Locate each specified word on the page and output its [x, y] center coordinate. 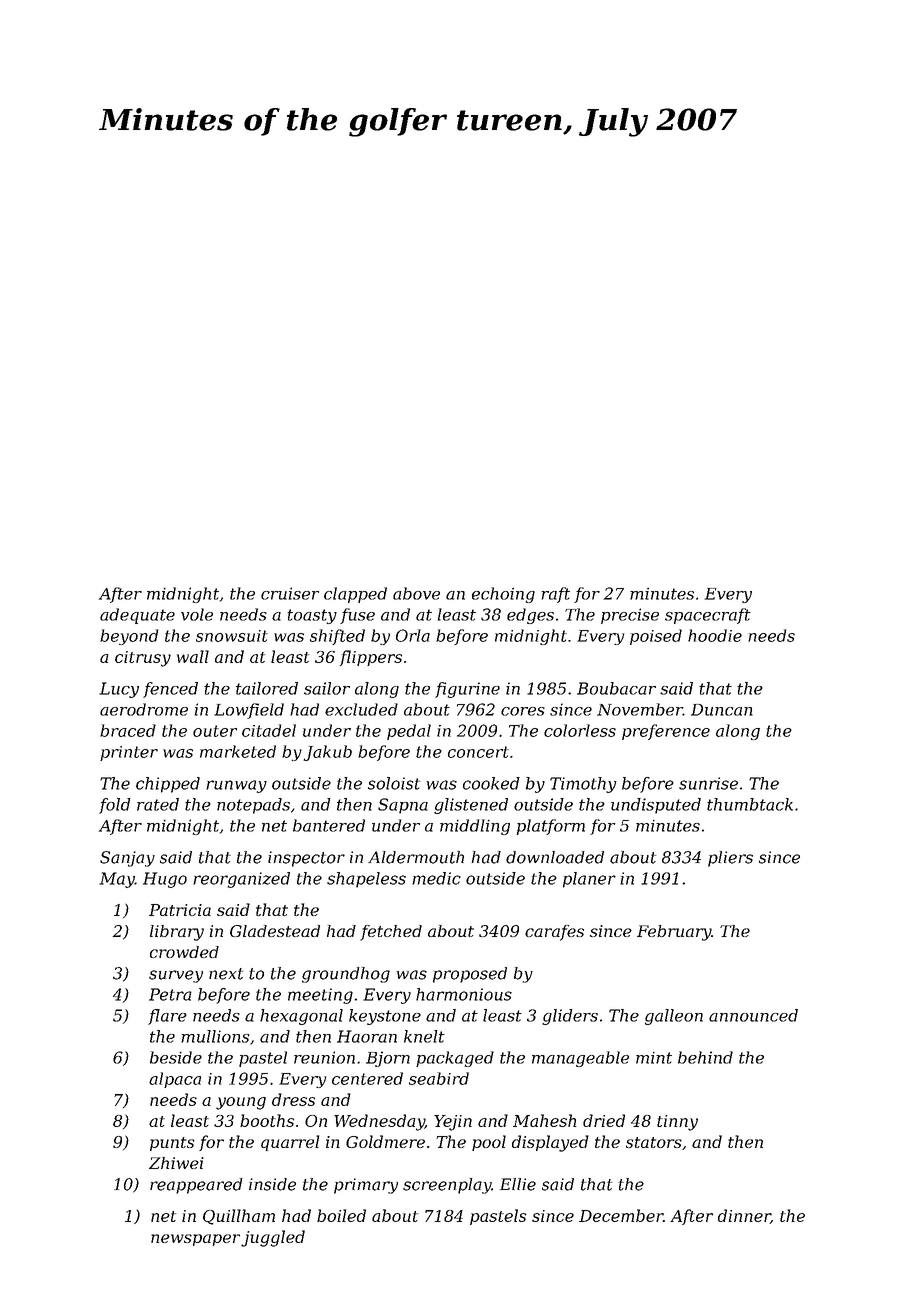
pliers [730, 859]
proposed [470, 975]
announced [753, 1015]
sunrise [708, 783]
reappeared [196, 1186]
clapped [355, 595]
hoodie [715, 635]
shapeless [366, 880]
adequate [137, 616]
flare [167, 1017]
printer [129, 753]
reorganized [241, 880]
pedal [409, 732]
